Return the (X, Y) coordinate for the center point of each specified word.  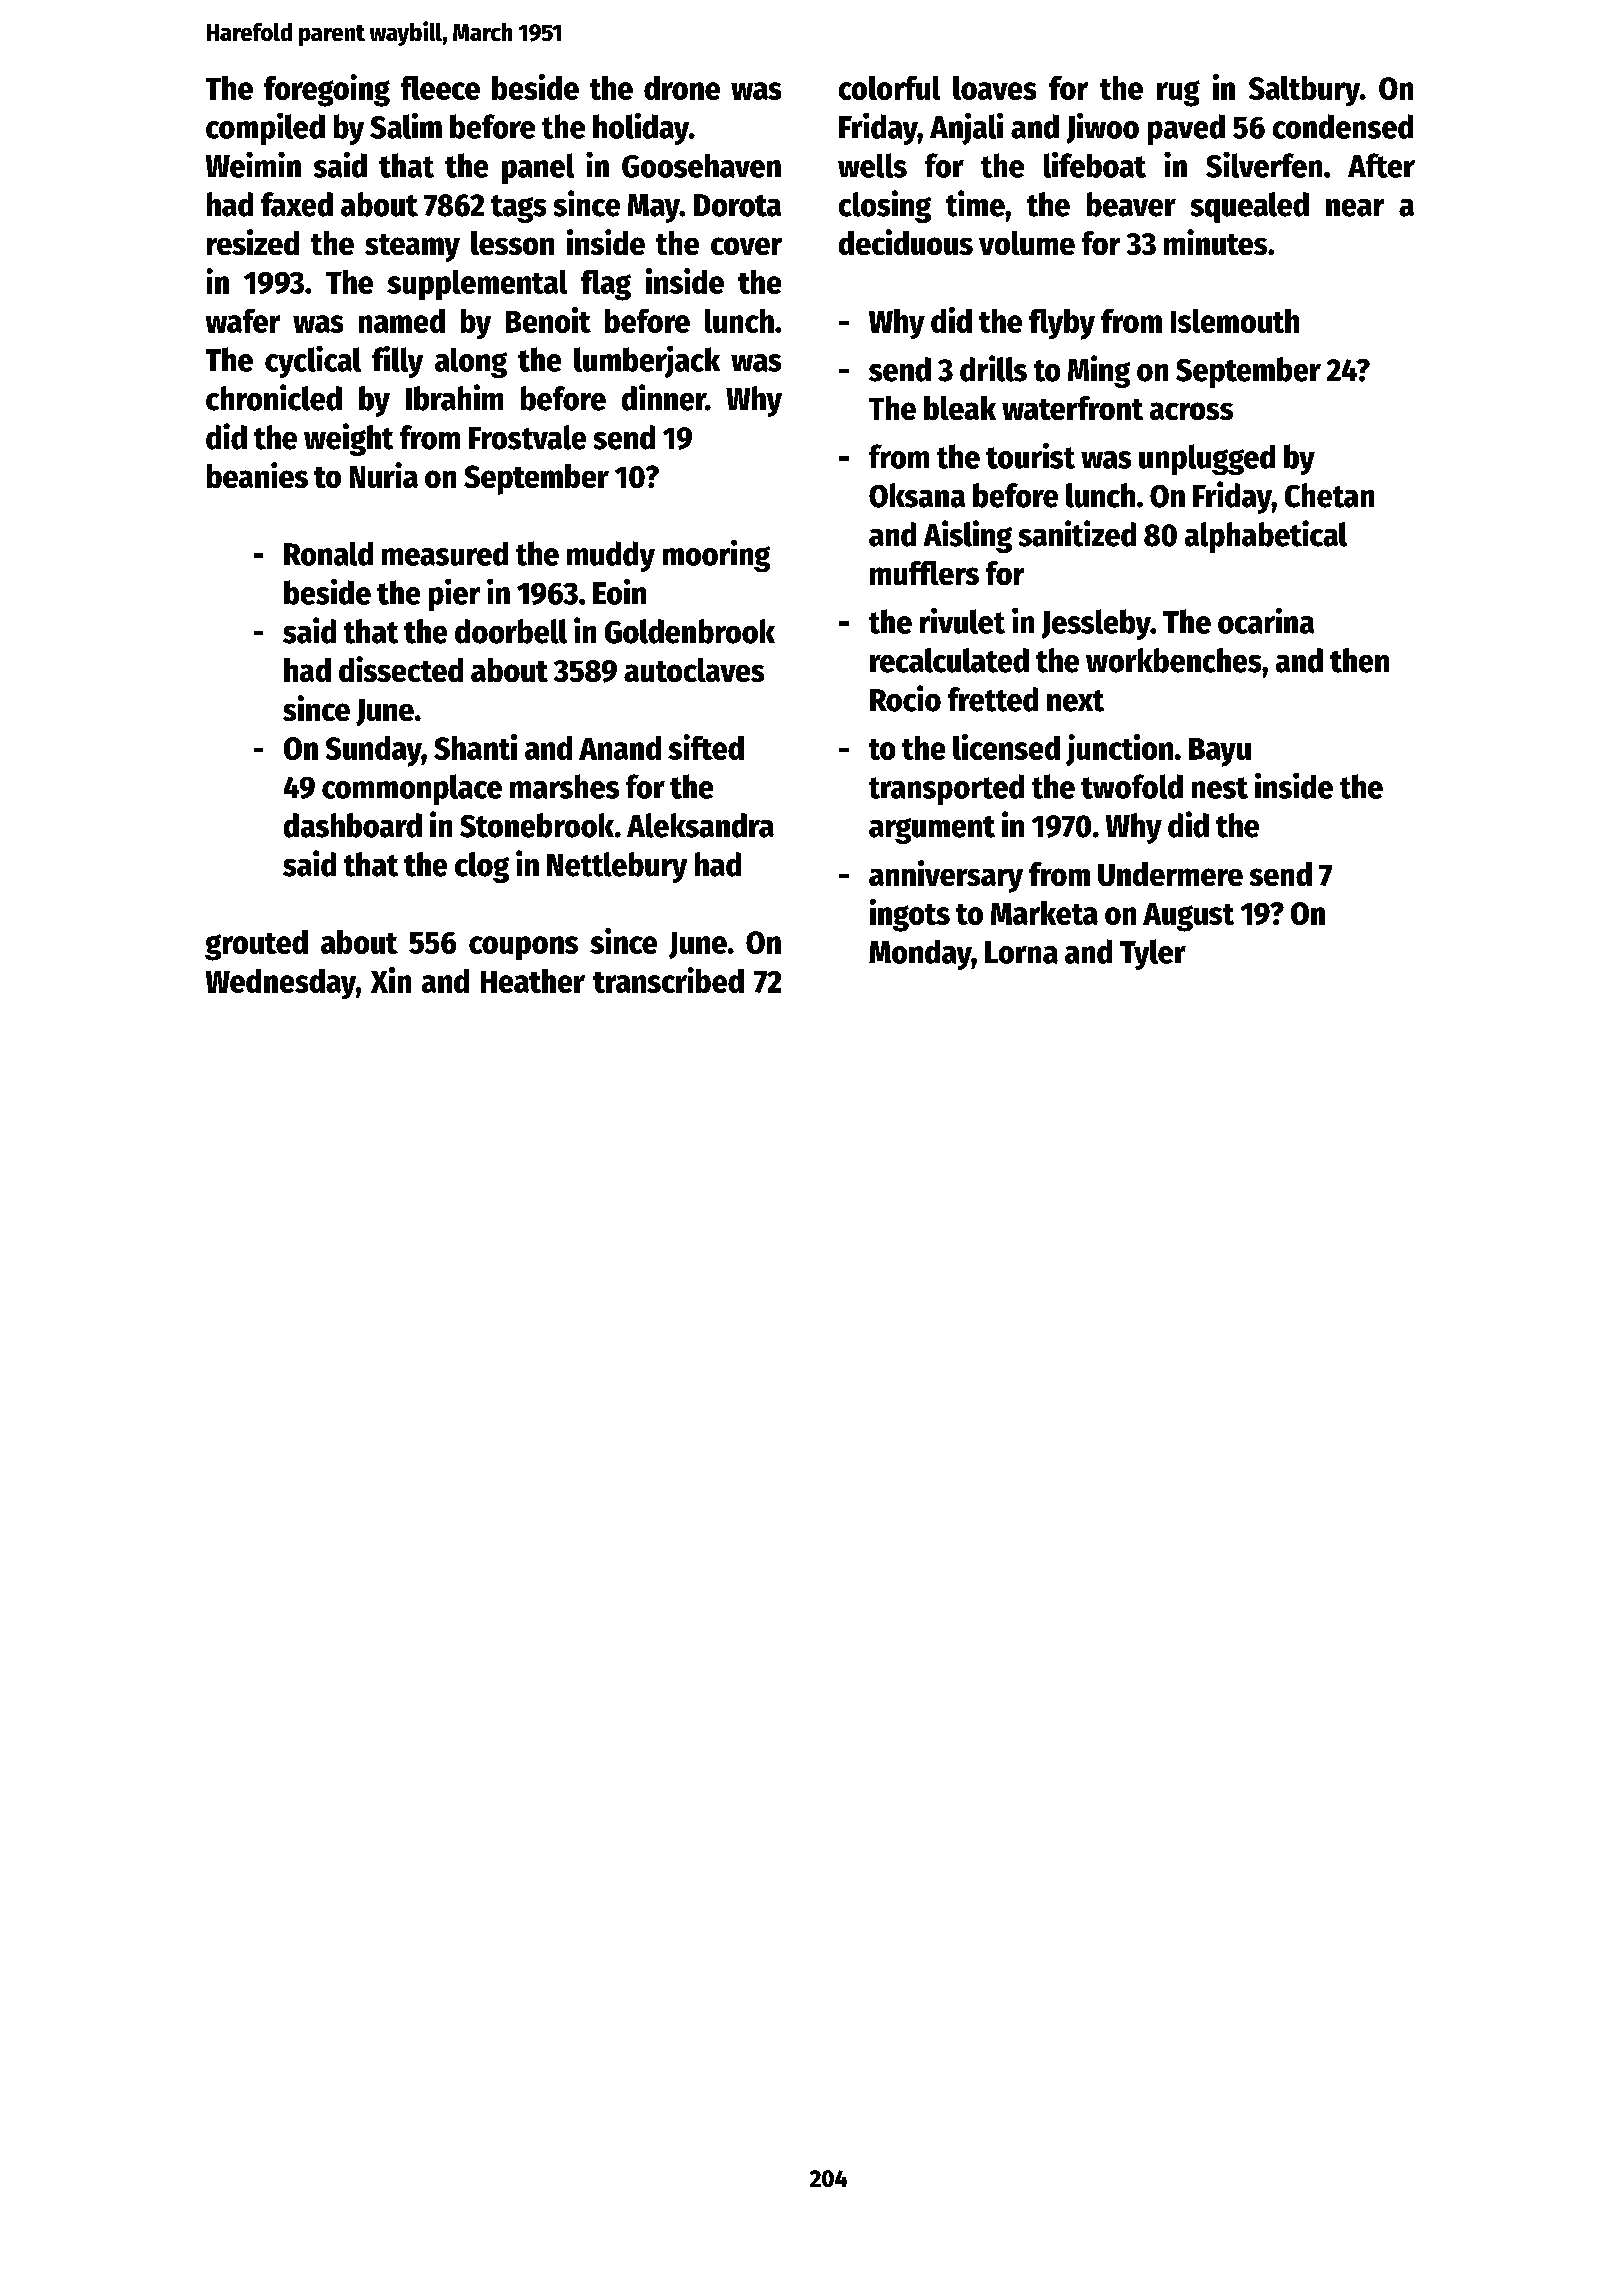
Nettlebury (617, 867)
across (1191, 411)
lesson (512, 243)
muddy (611, 556)
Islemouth (1235, 321)
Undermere (1170, 874)
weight (348, 439)
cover (746, 246)
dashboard (353, 825)
